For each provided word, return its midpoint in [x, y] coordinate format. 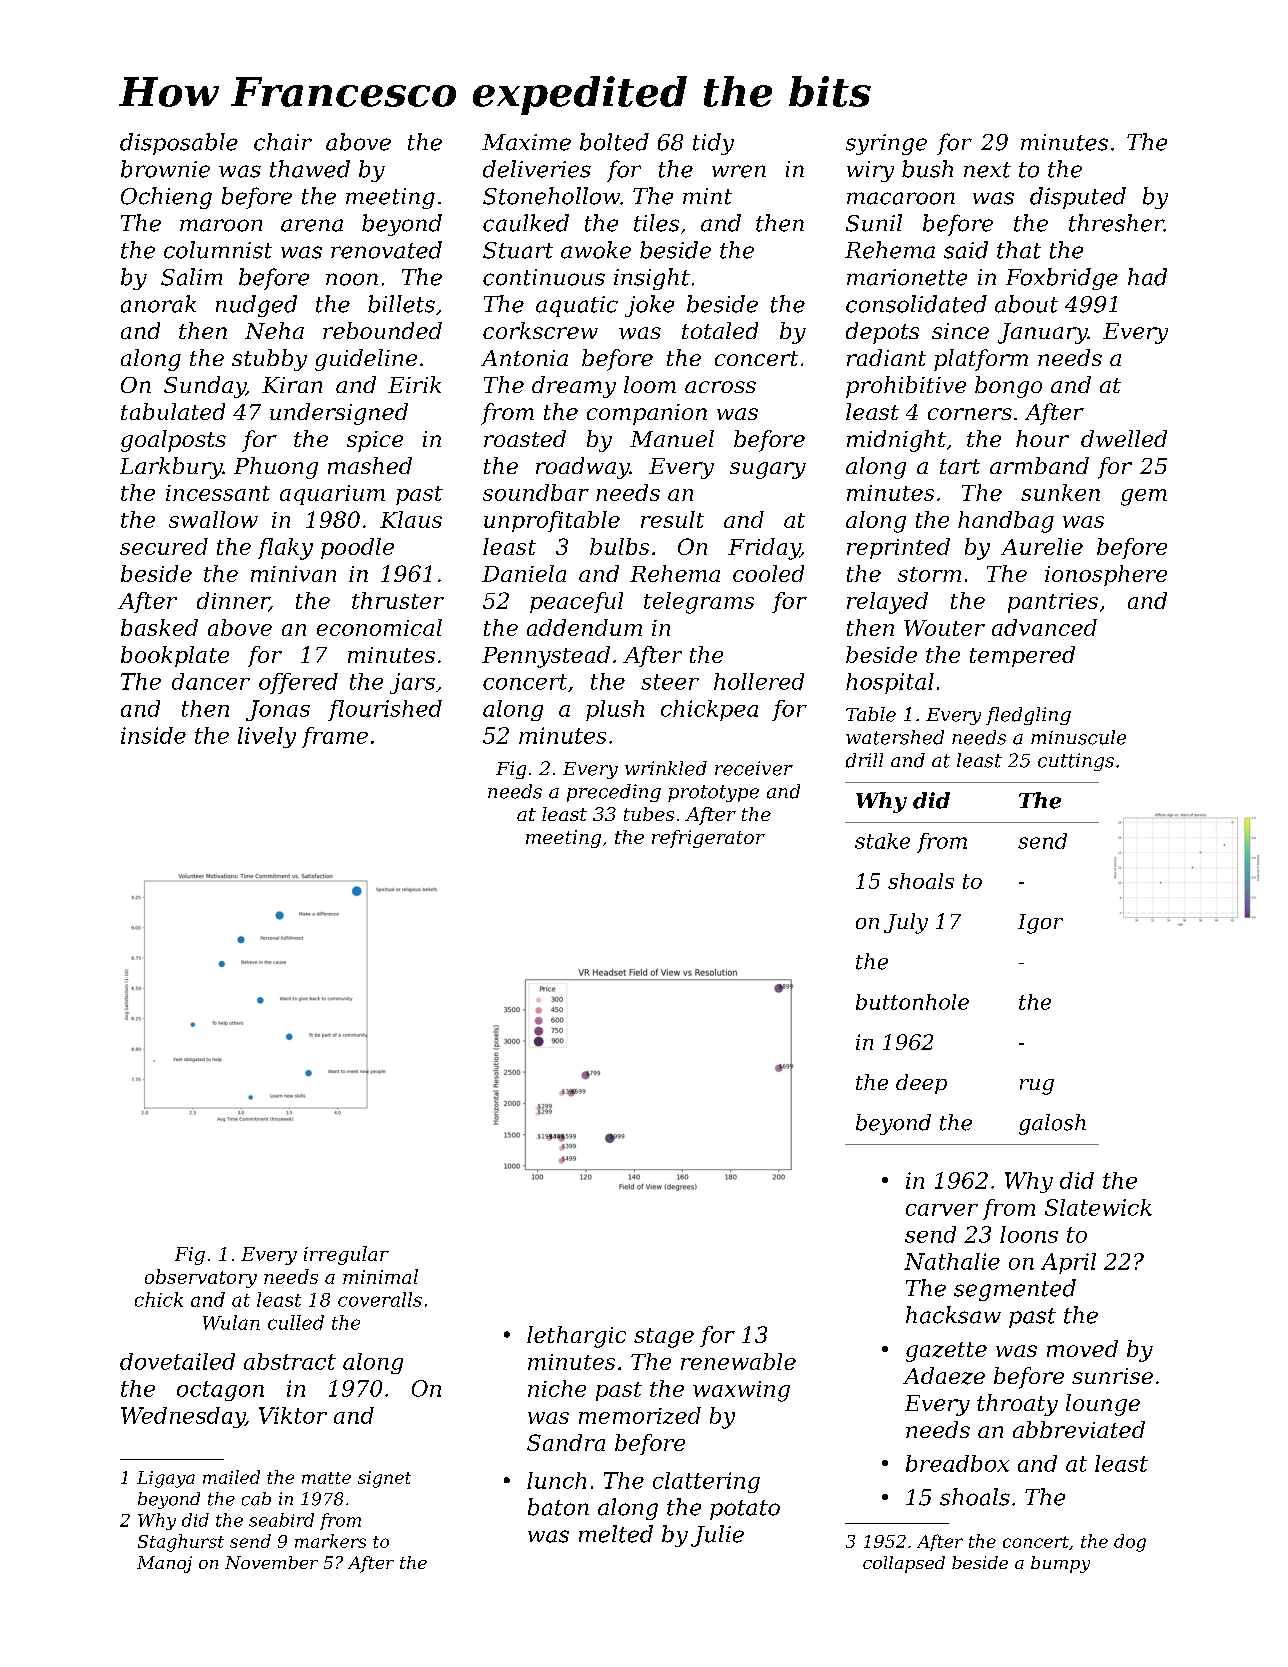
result [672, 519]
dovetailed [177, 1361]
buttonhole [912, 1002]
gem [1144, 497]
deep [921, 1084]
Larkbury [171, 468]
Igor [1040, 924]
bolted [614, 142]
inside [153, 735]
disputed [1078, 198]
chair [283, 142]
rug [1037, 1087]
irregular [346, 1255]
